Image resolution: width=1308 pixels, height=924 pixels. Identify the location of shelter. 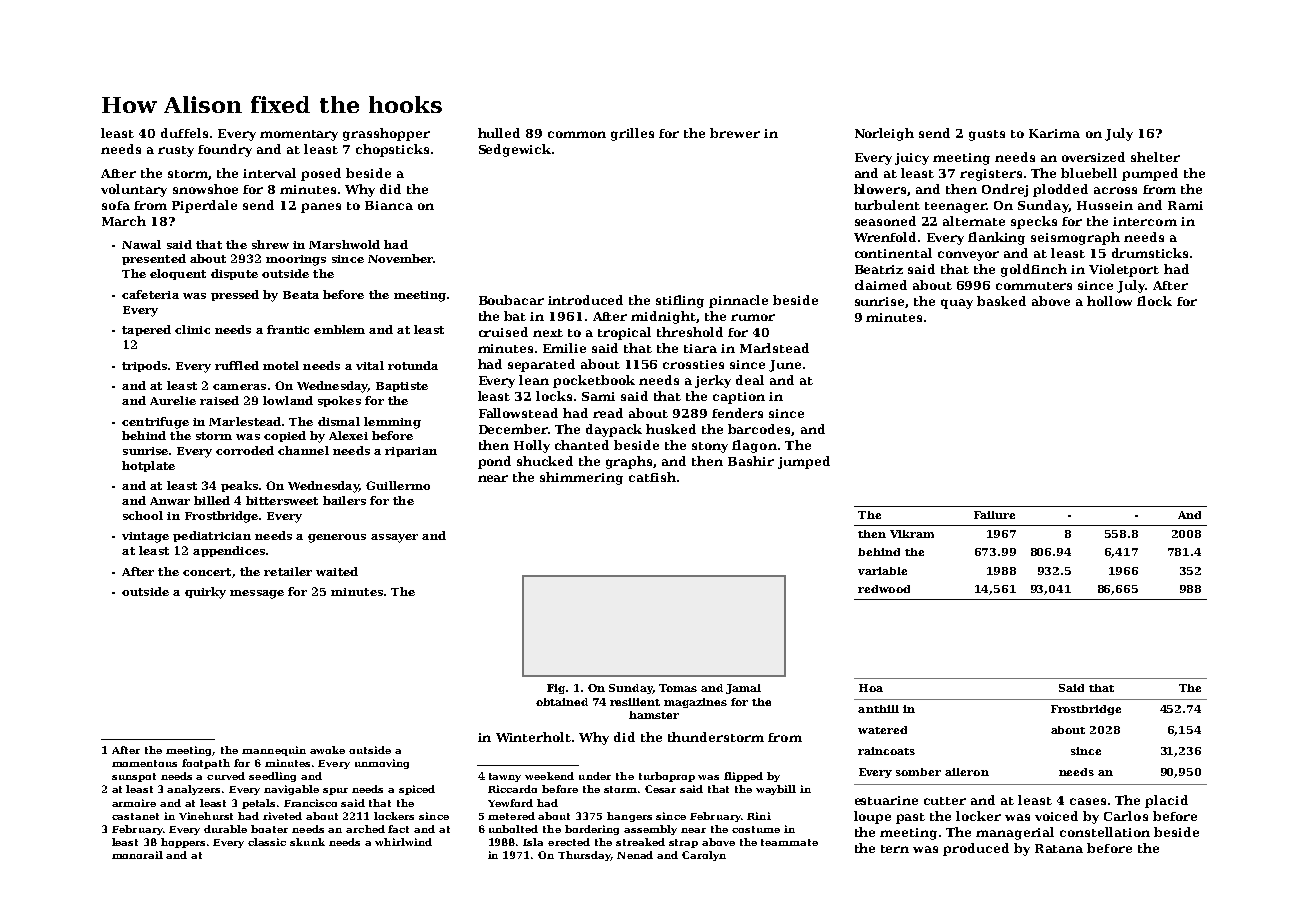
(1155, 157).
